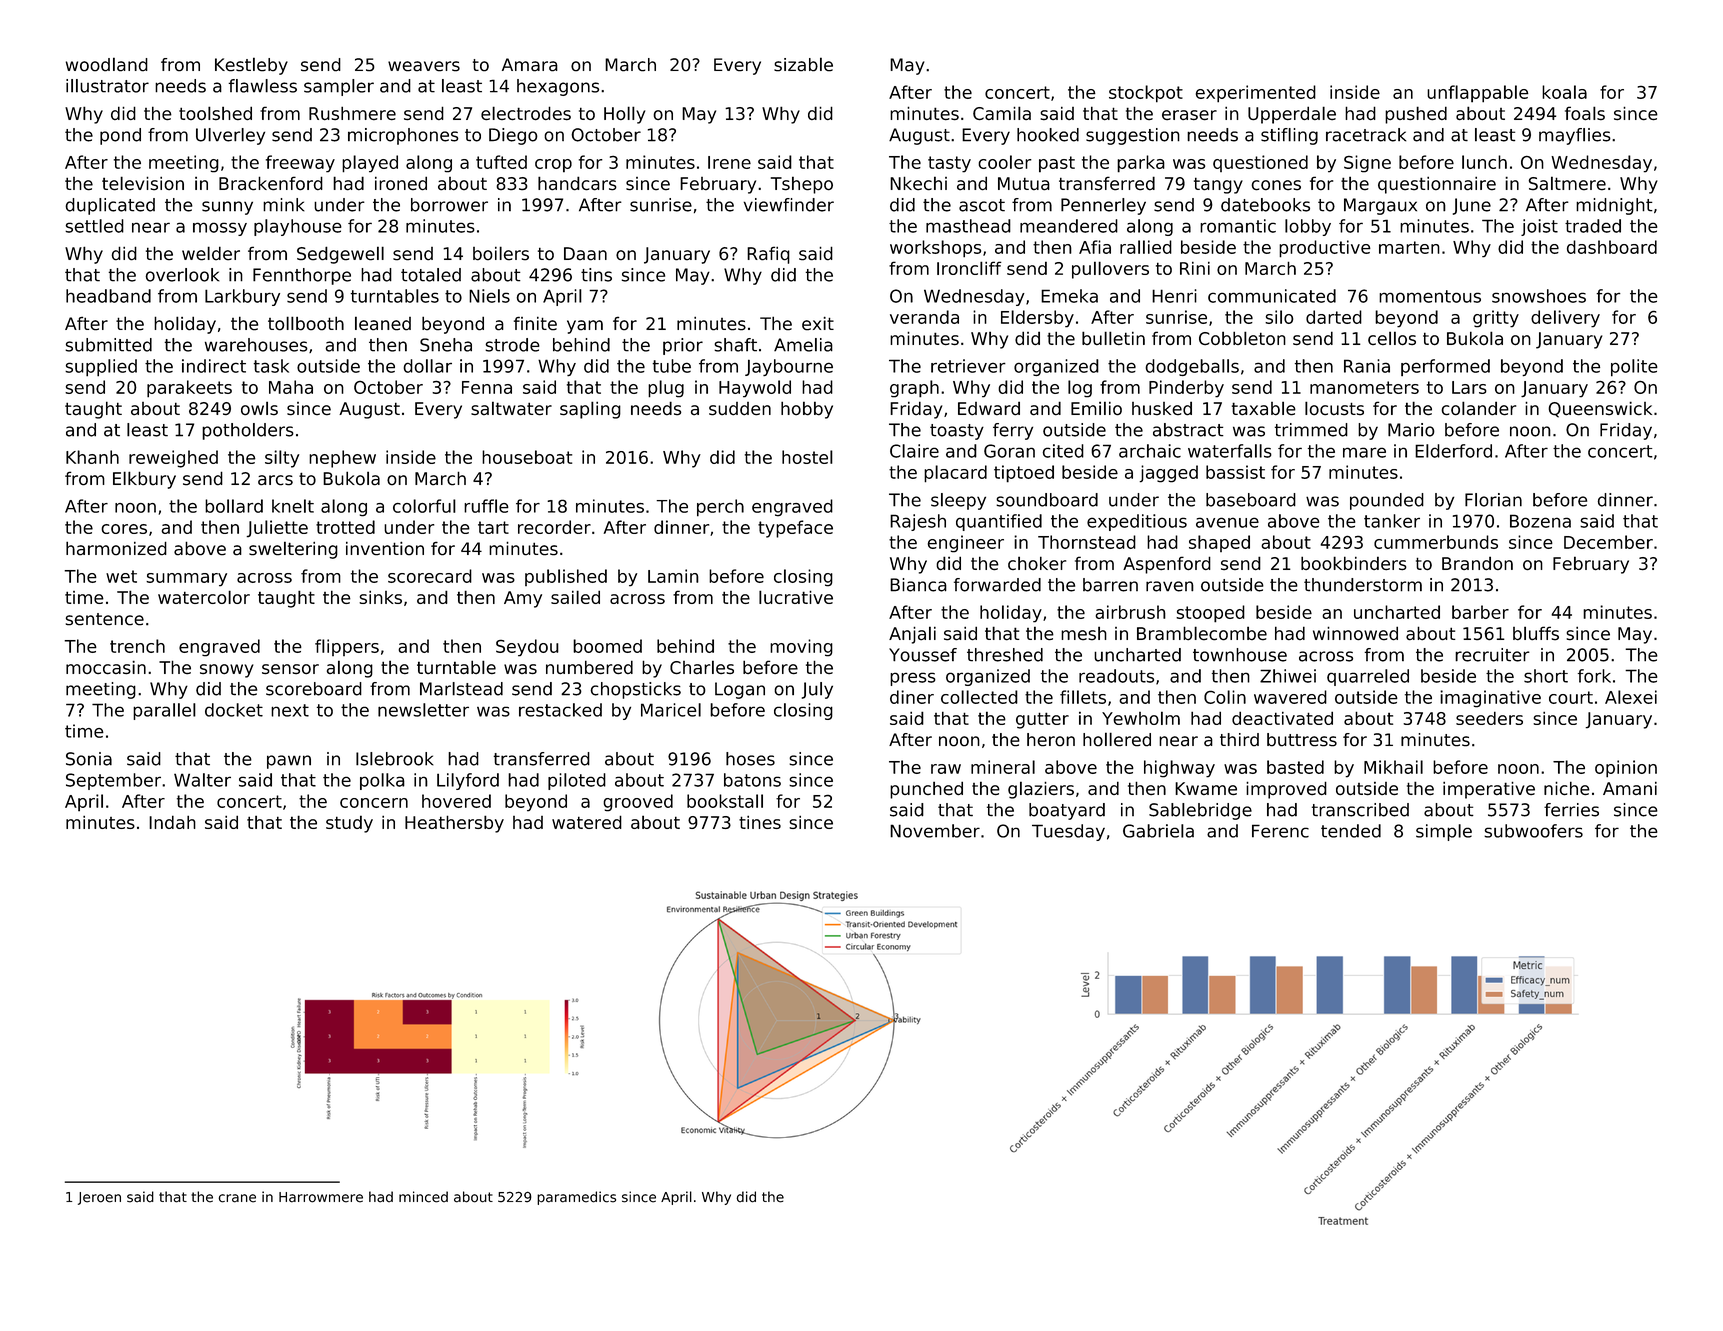  I want to click on plug, so click(666, 389).
